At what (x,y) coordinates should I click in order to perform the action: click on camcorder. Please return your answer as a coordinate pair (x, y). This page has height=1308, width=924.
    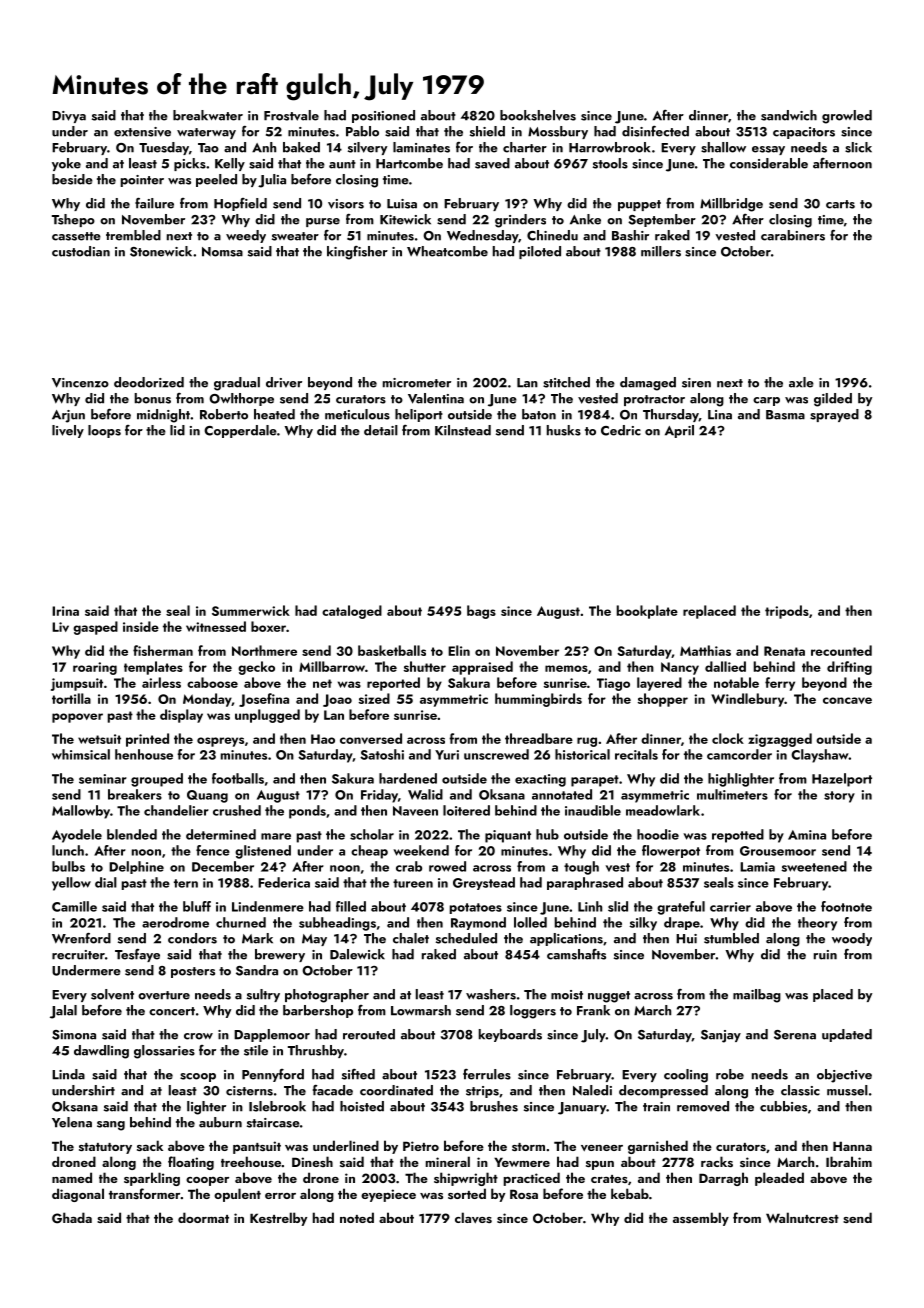
    Looking at the image, I should click on (739, 754).
